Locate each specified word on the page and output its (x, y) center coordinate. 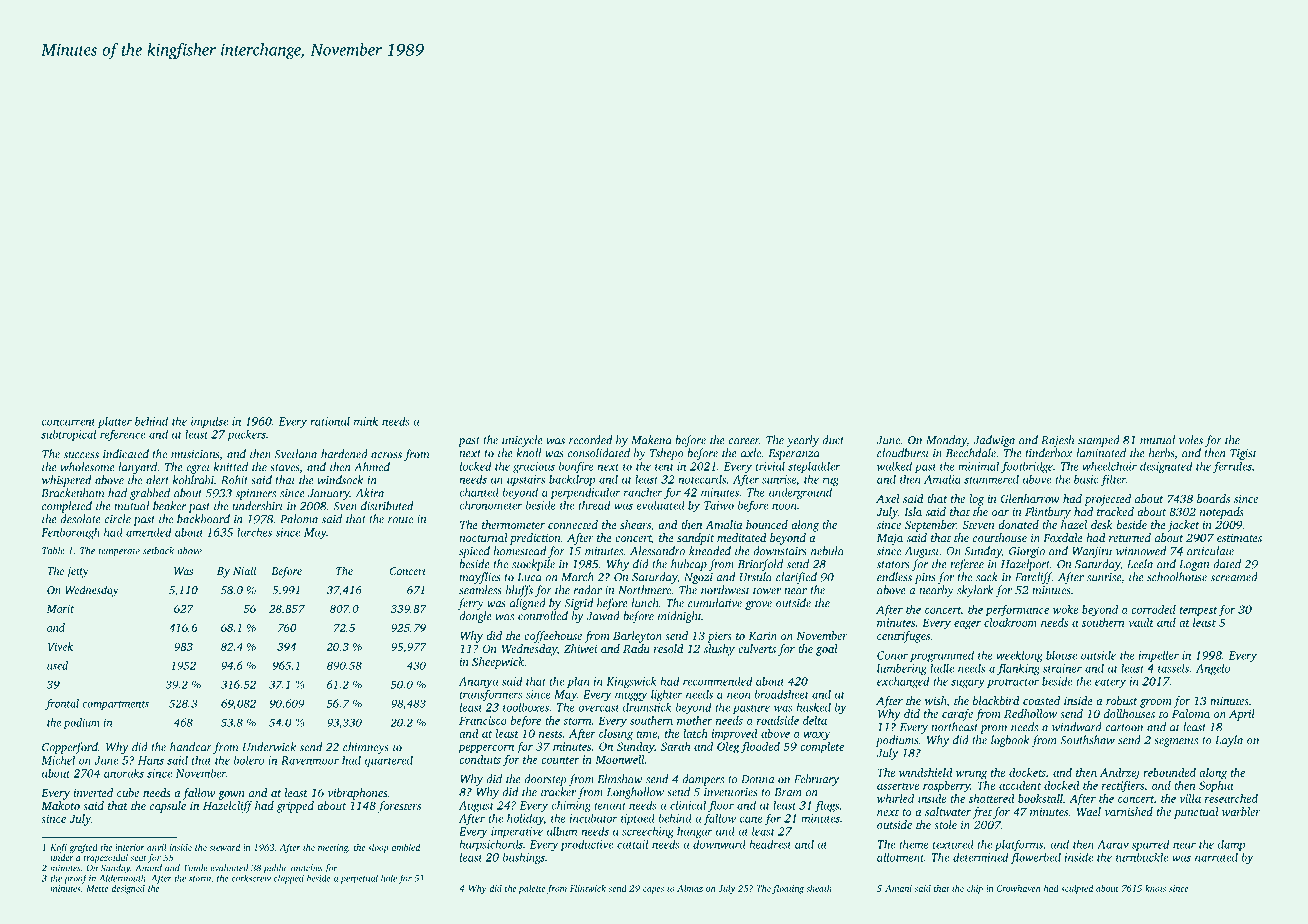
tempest (1199, 612)
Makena (651, 440)
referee (967, 565)
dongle (475, 617)
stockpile (533, 565)
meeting (333, 848)
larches (254, 532)
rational (330, 421)
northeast (954, 727)
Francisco (483, 720)
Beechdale (971, 453)
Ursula (756, 577)
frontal (62, 704)
